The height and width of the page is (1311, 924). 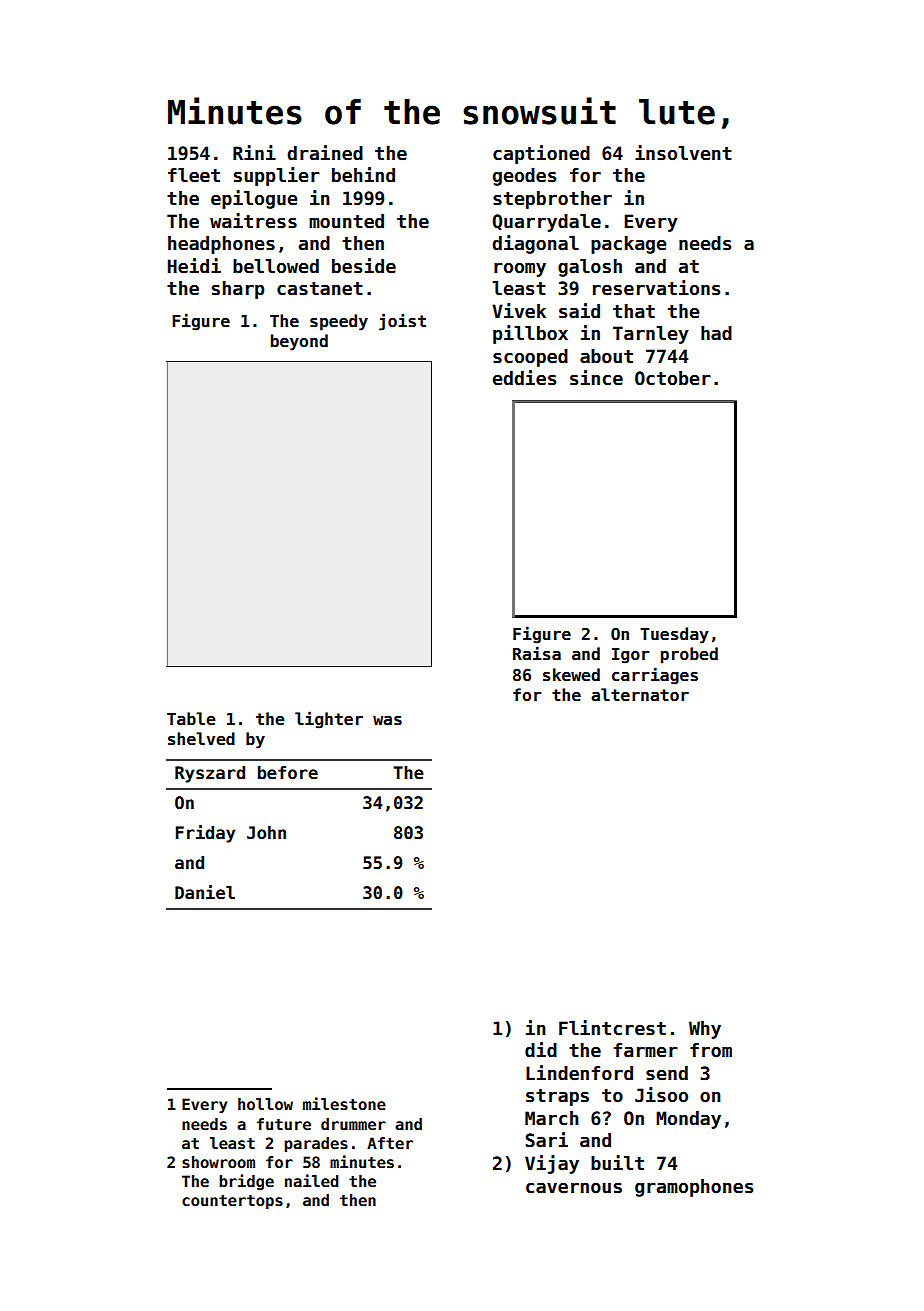 I want to click on gramophones, so click(x=694, y=1188).
